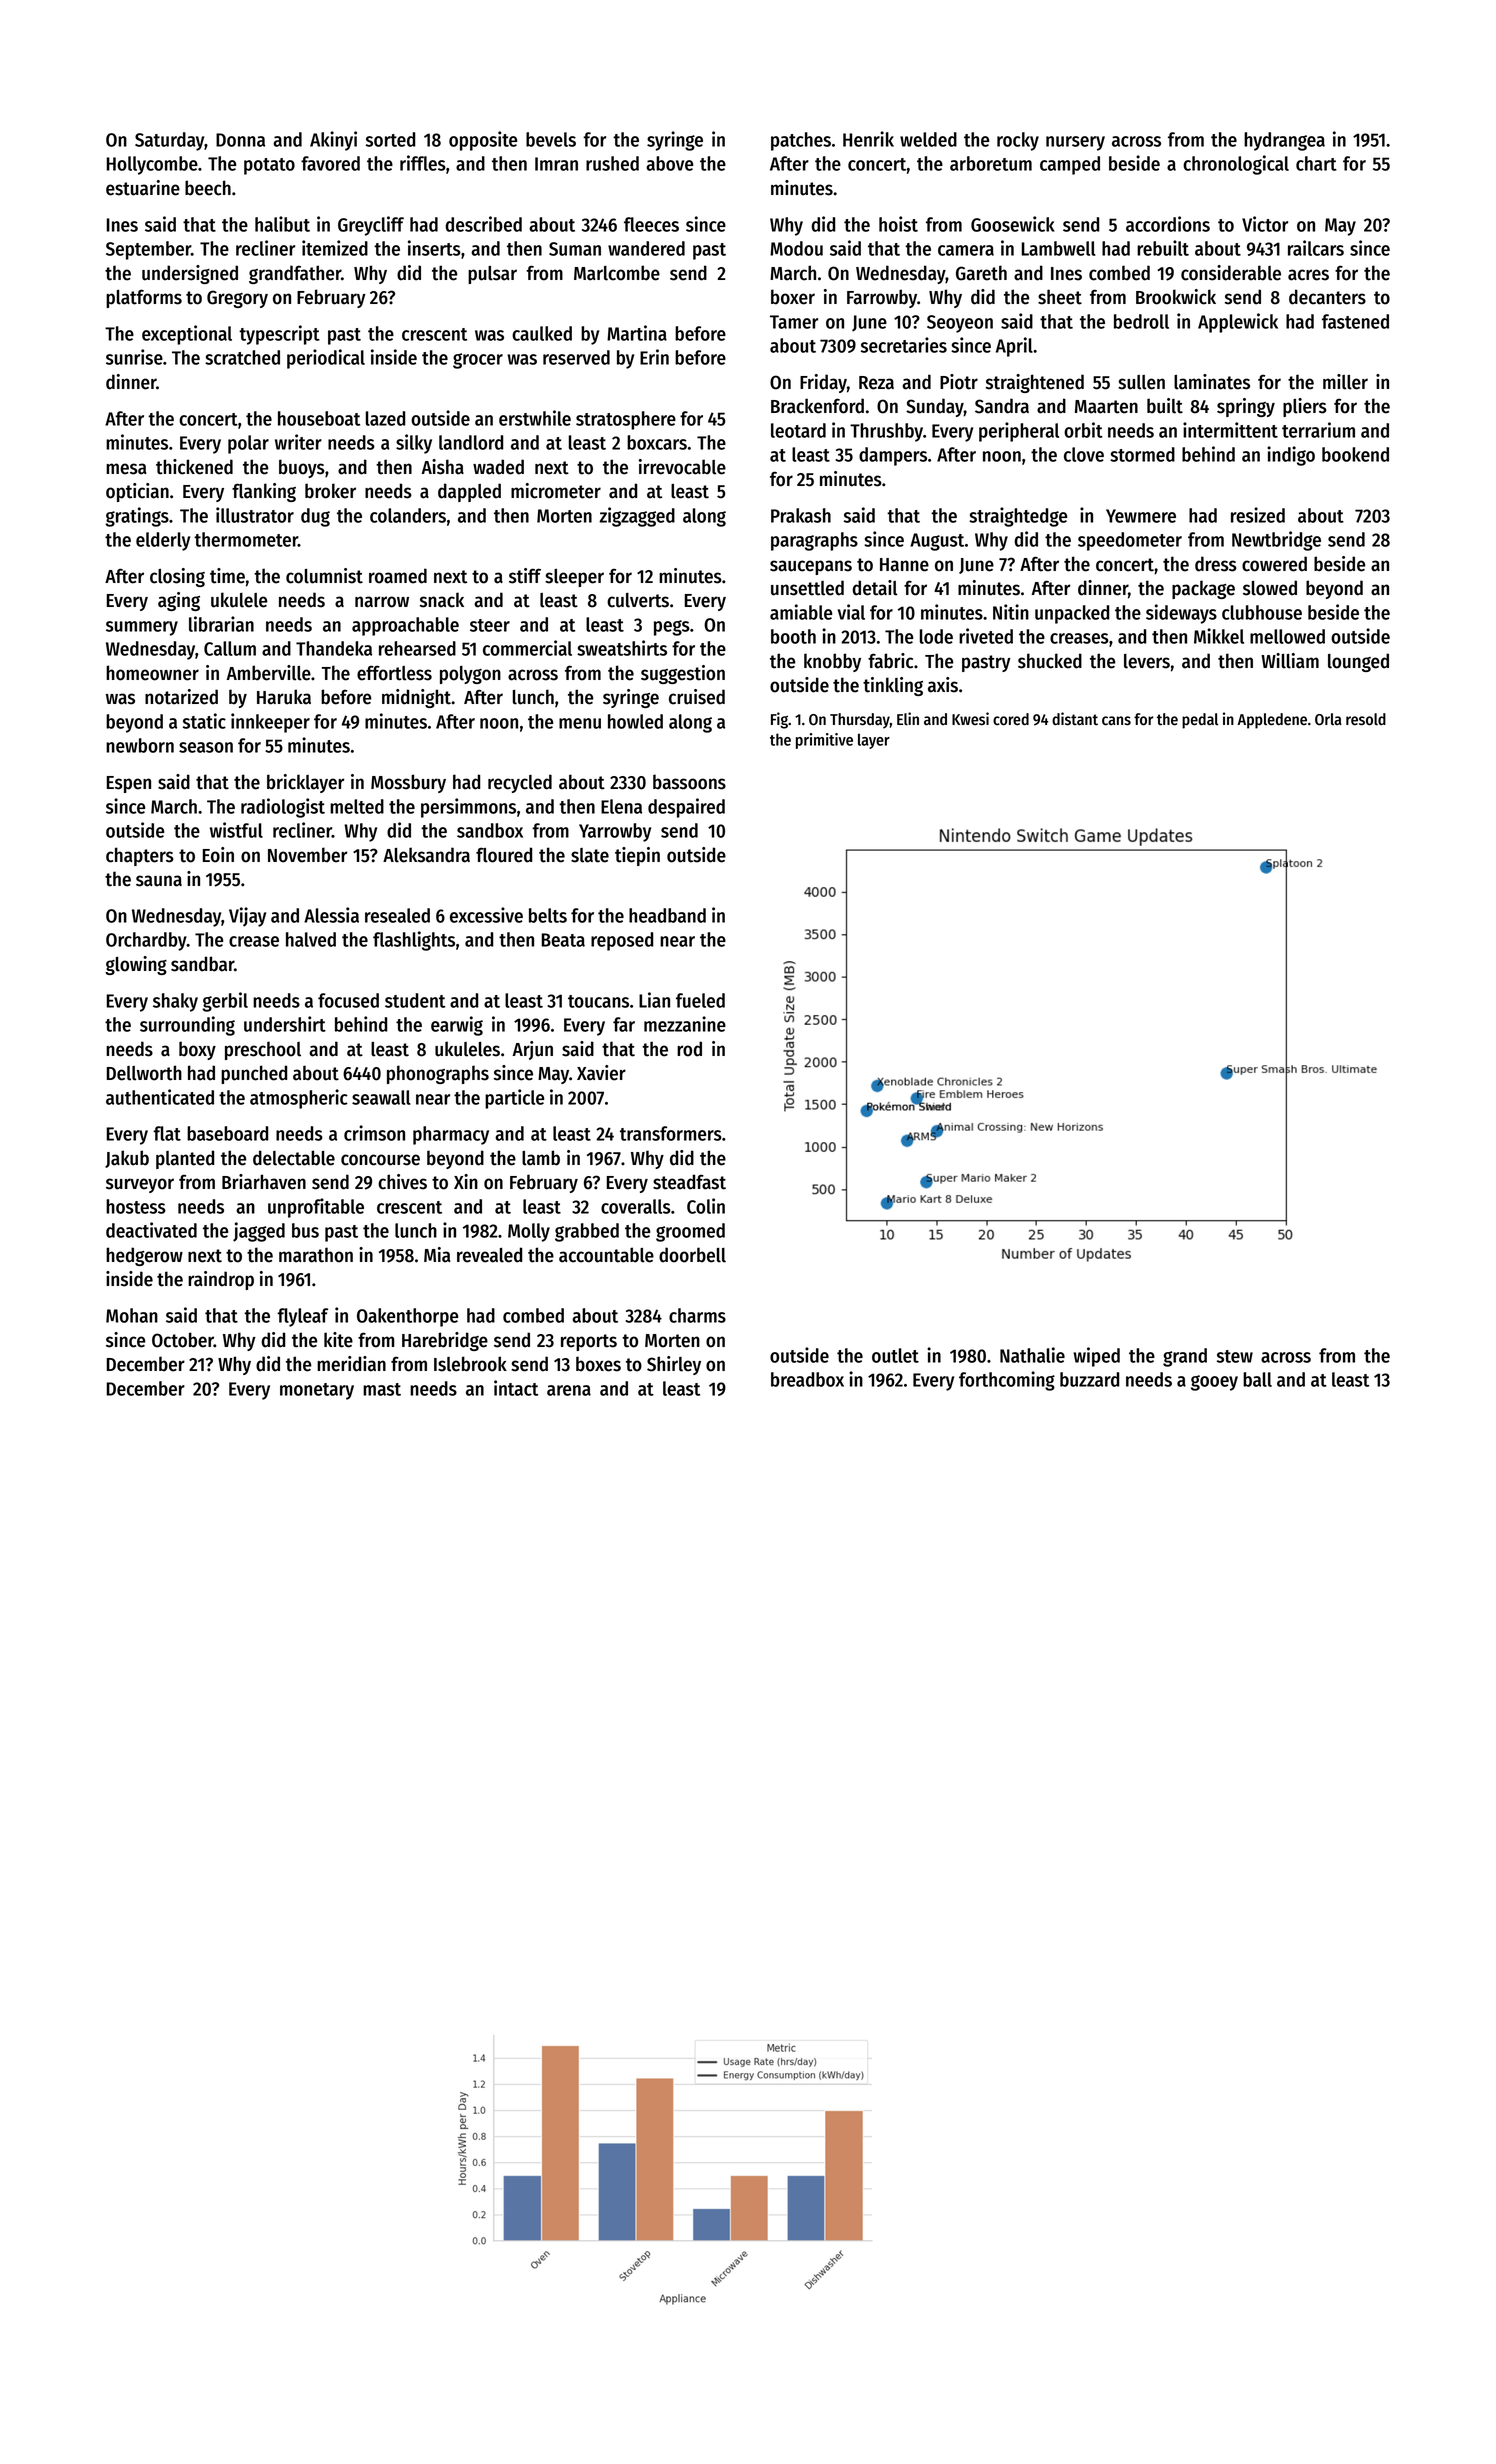  Describe the element at coordinates (263, 1050) in the page. I see `preschool` at that location.
